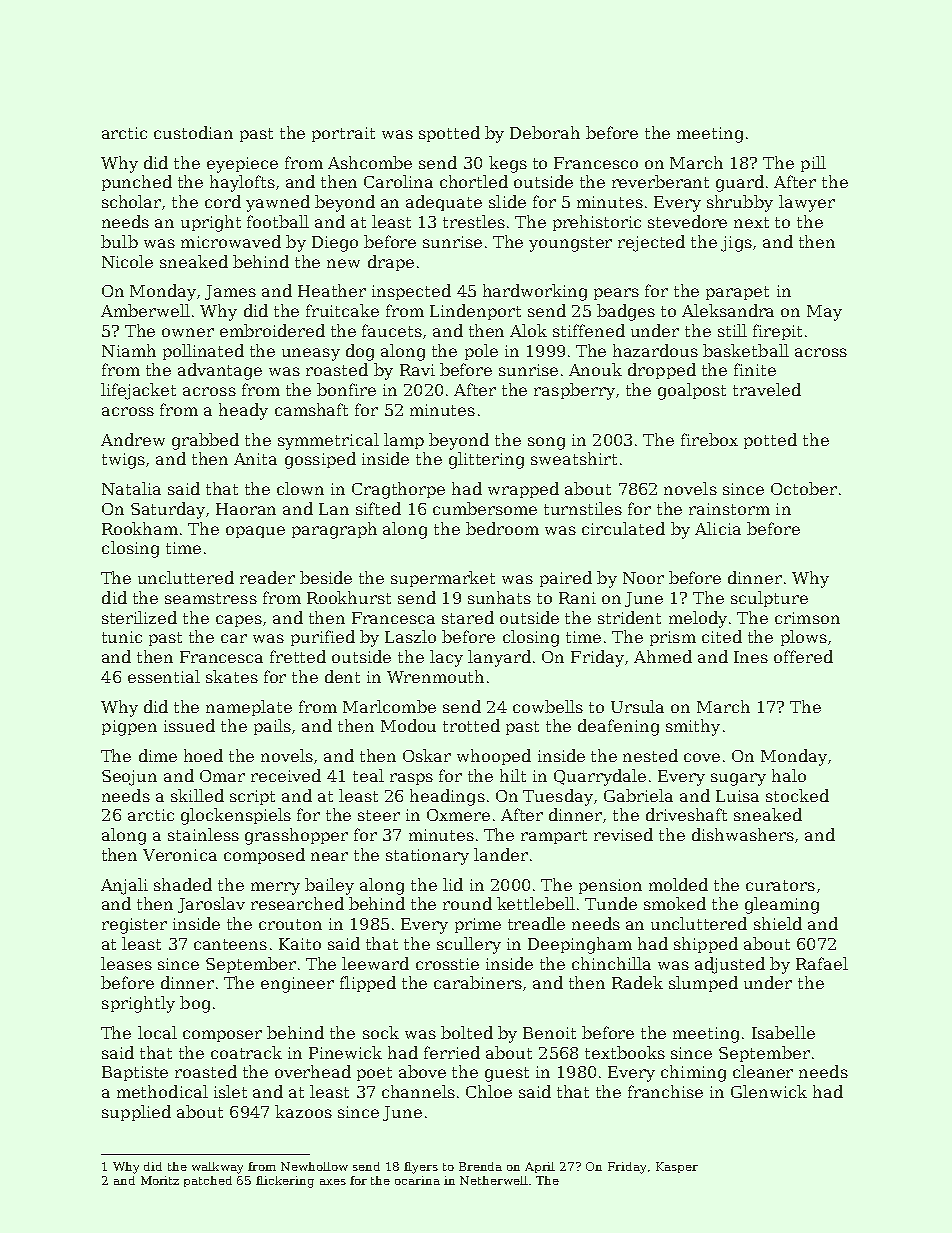 This screenshot has width=952, height=1233. Describe the element at coordinates (736, 244) in the screenshot. I see `jigs` at that location.
